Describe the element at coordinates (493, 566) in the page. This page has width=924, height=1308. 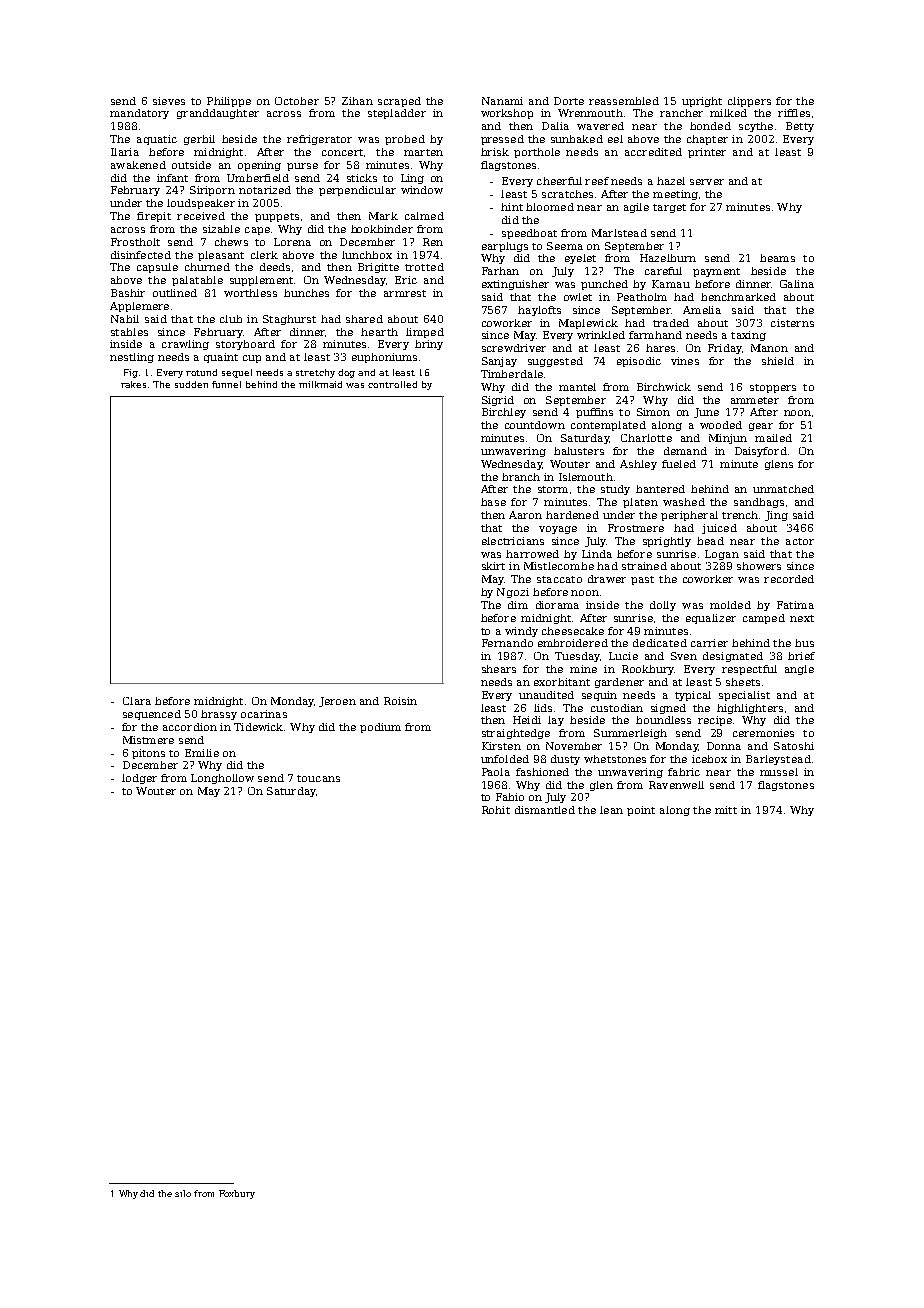
I see `skirt` at that location.
